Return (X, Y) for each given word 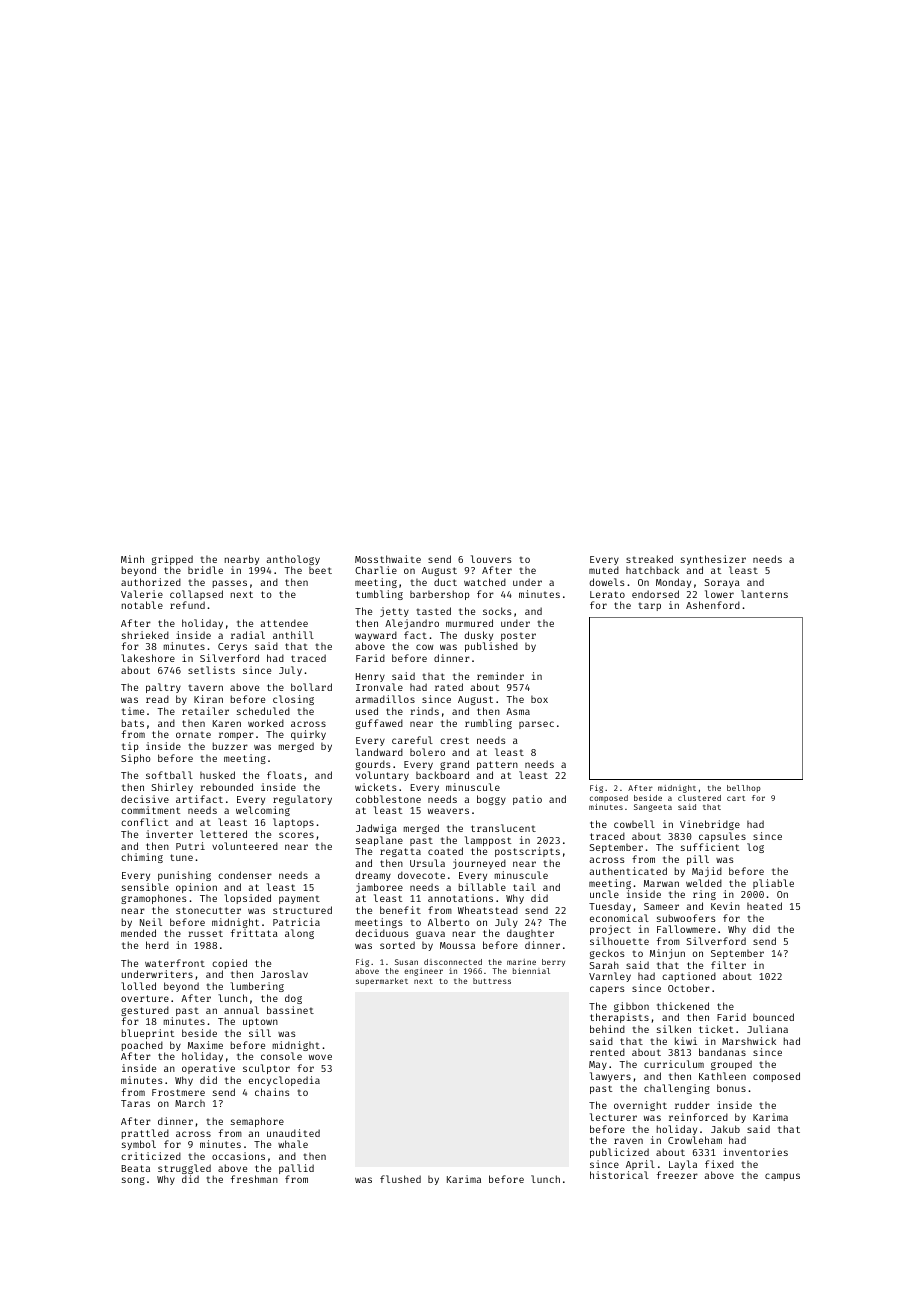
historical (619, 1175)
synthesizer (713, 560)
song (133, 1181)
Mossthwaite (388, 559)
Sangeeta (653, 808)
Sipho (136, 759)
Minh (132, 559)
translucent (503, 828)
